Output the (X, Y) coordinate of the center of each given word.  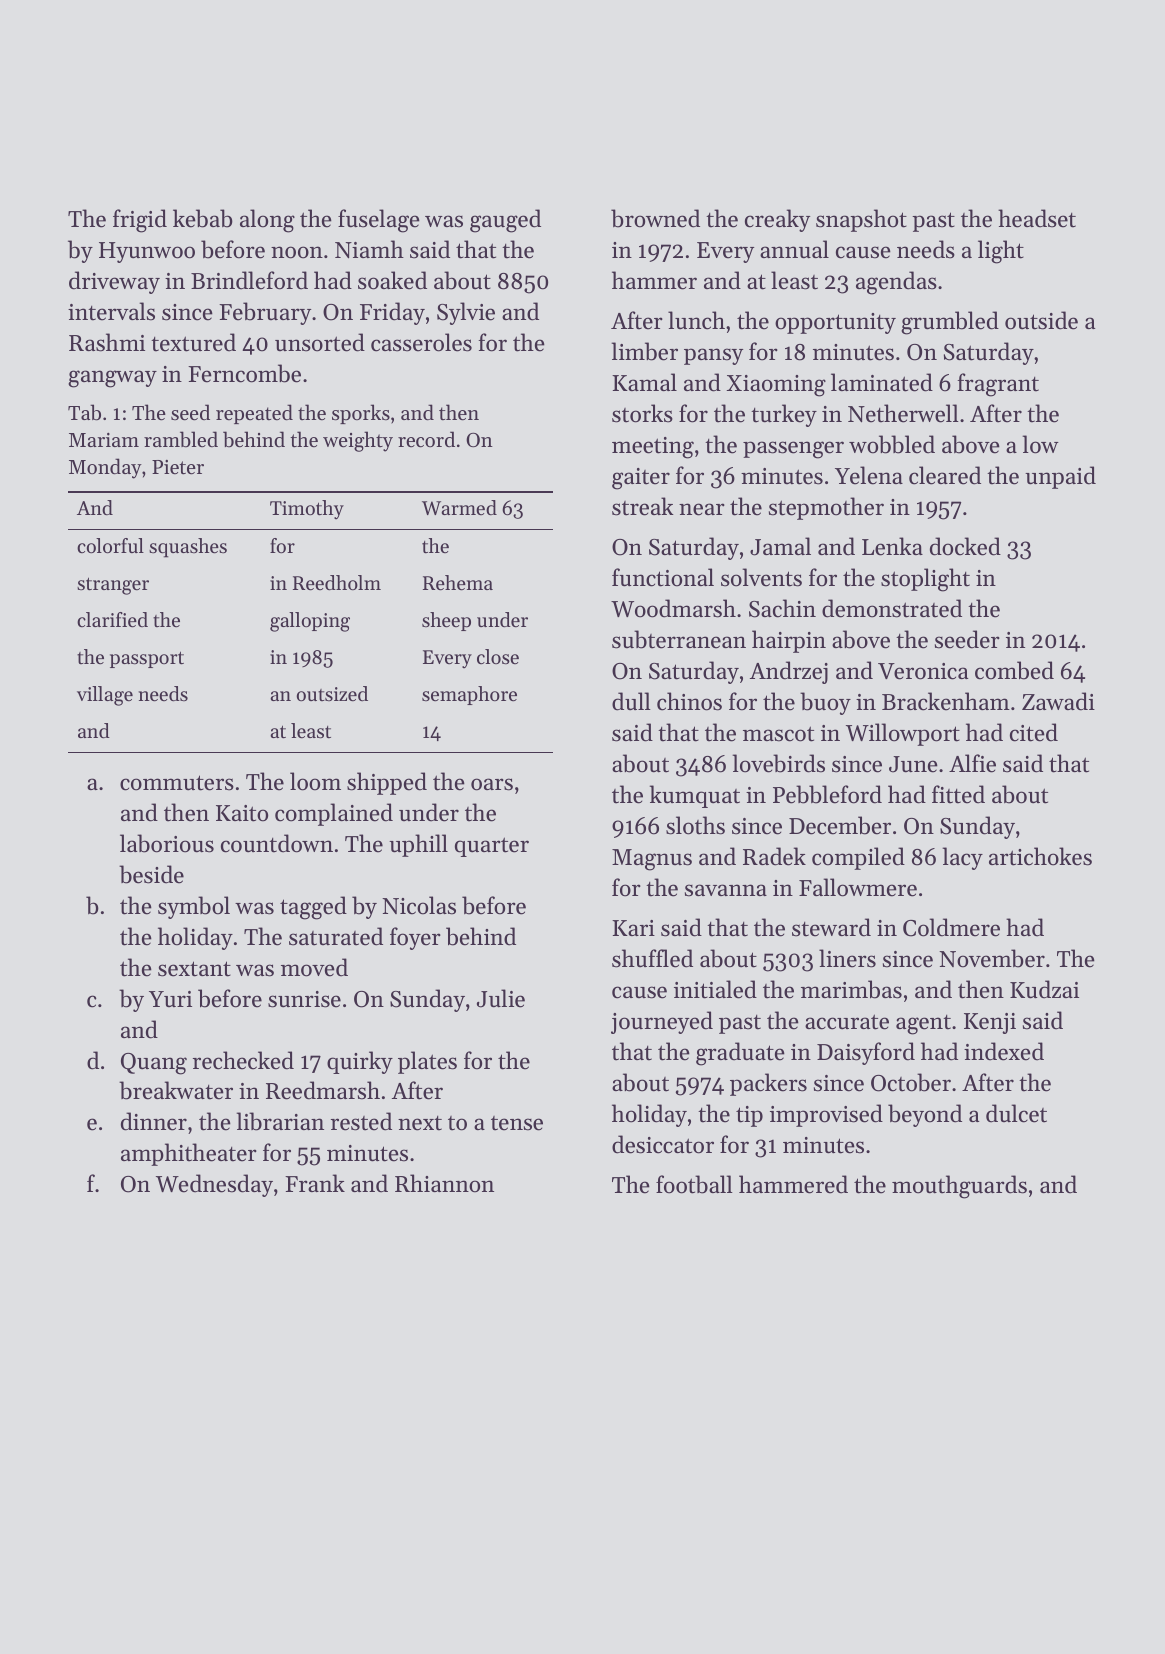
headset (1037, 218)
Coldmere (951, 927)
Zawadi (1058, 701)
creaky (777, 220)
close (498, 657)
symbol (194, 907)
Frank (315, 1183)
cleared (945, 475)
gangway (112, 379)
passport (147, 659)
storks (642, 413)
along (267, 221)
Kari (633, 928)
